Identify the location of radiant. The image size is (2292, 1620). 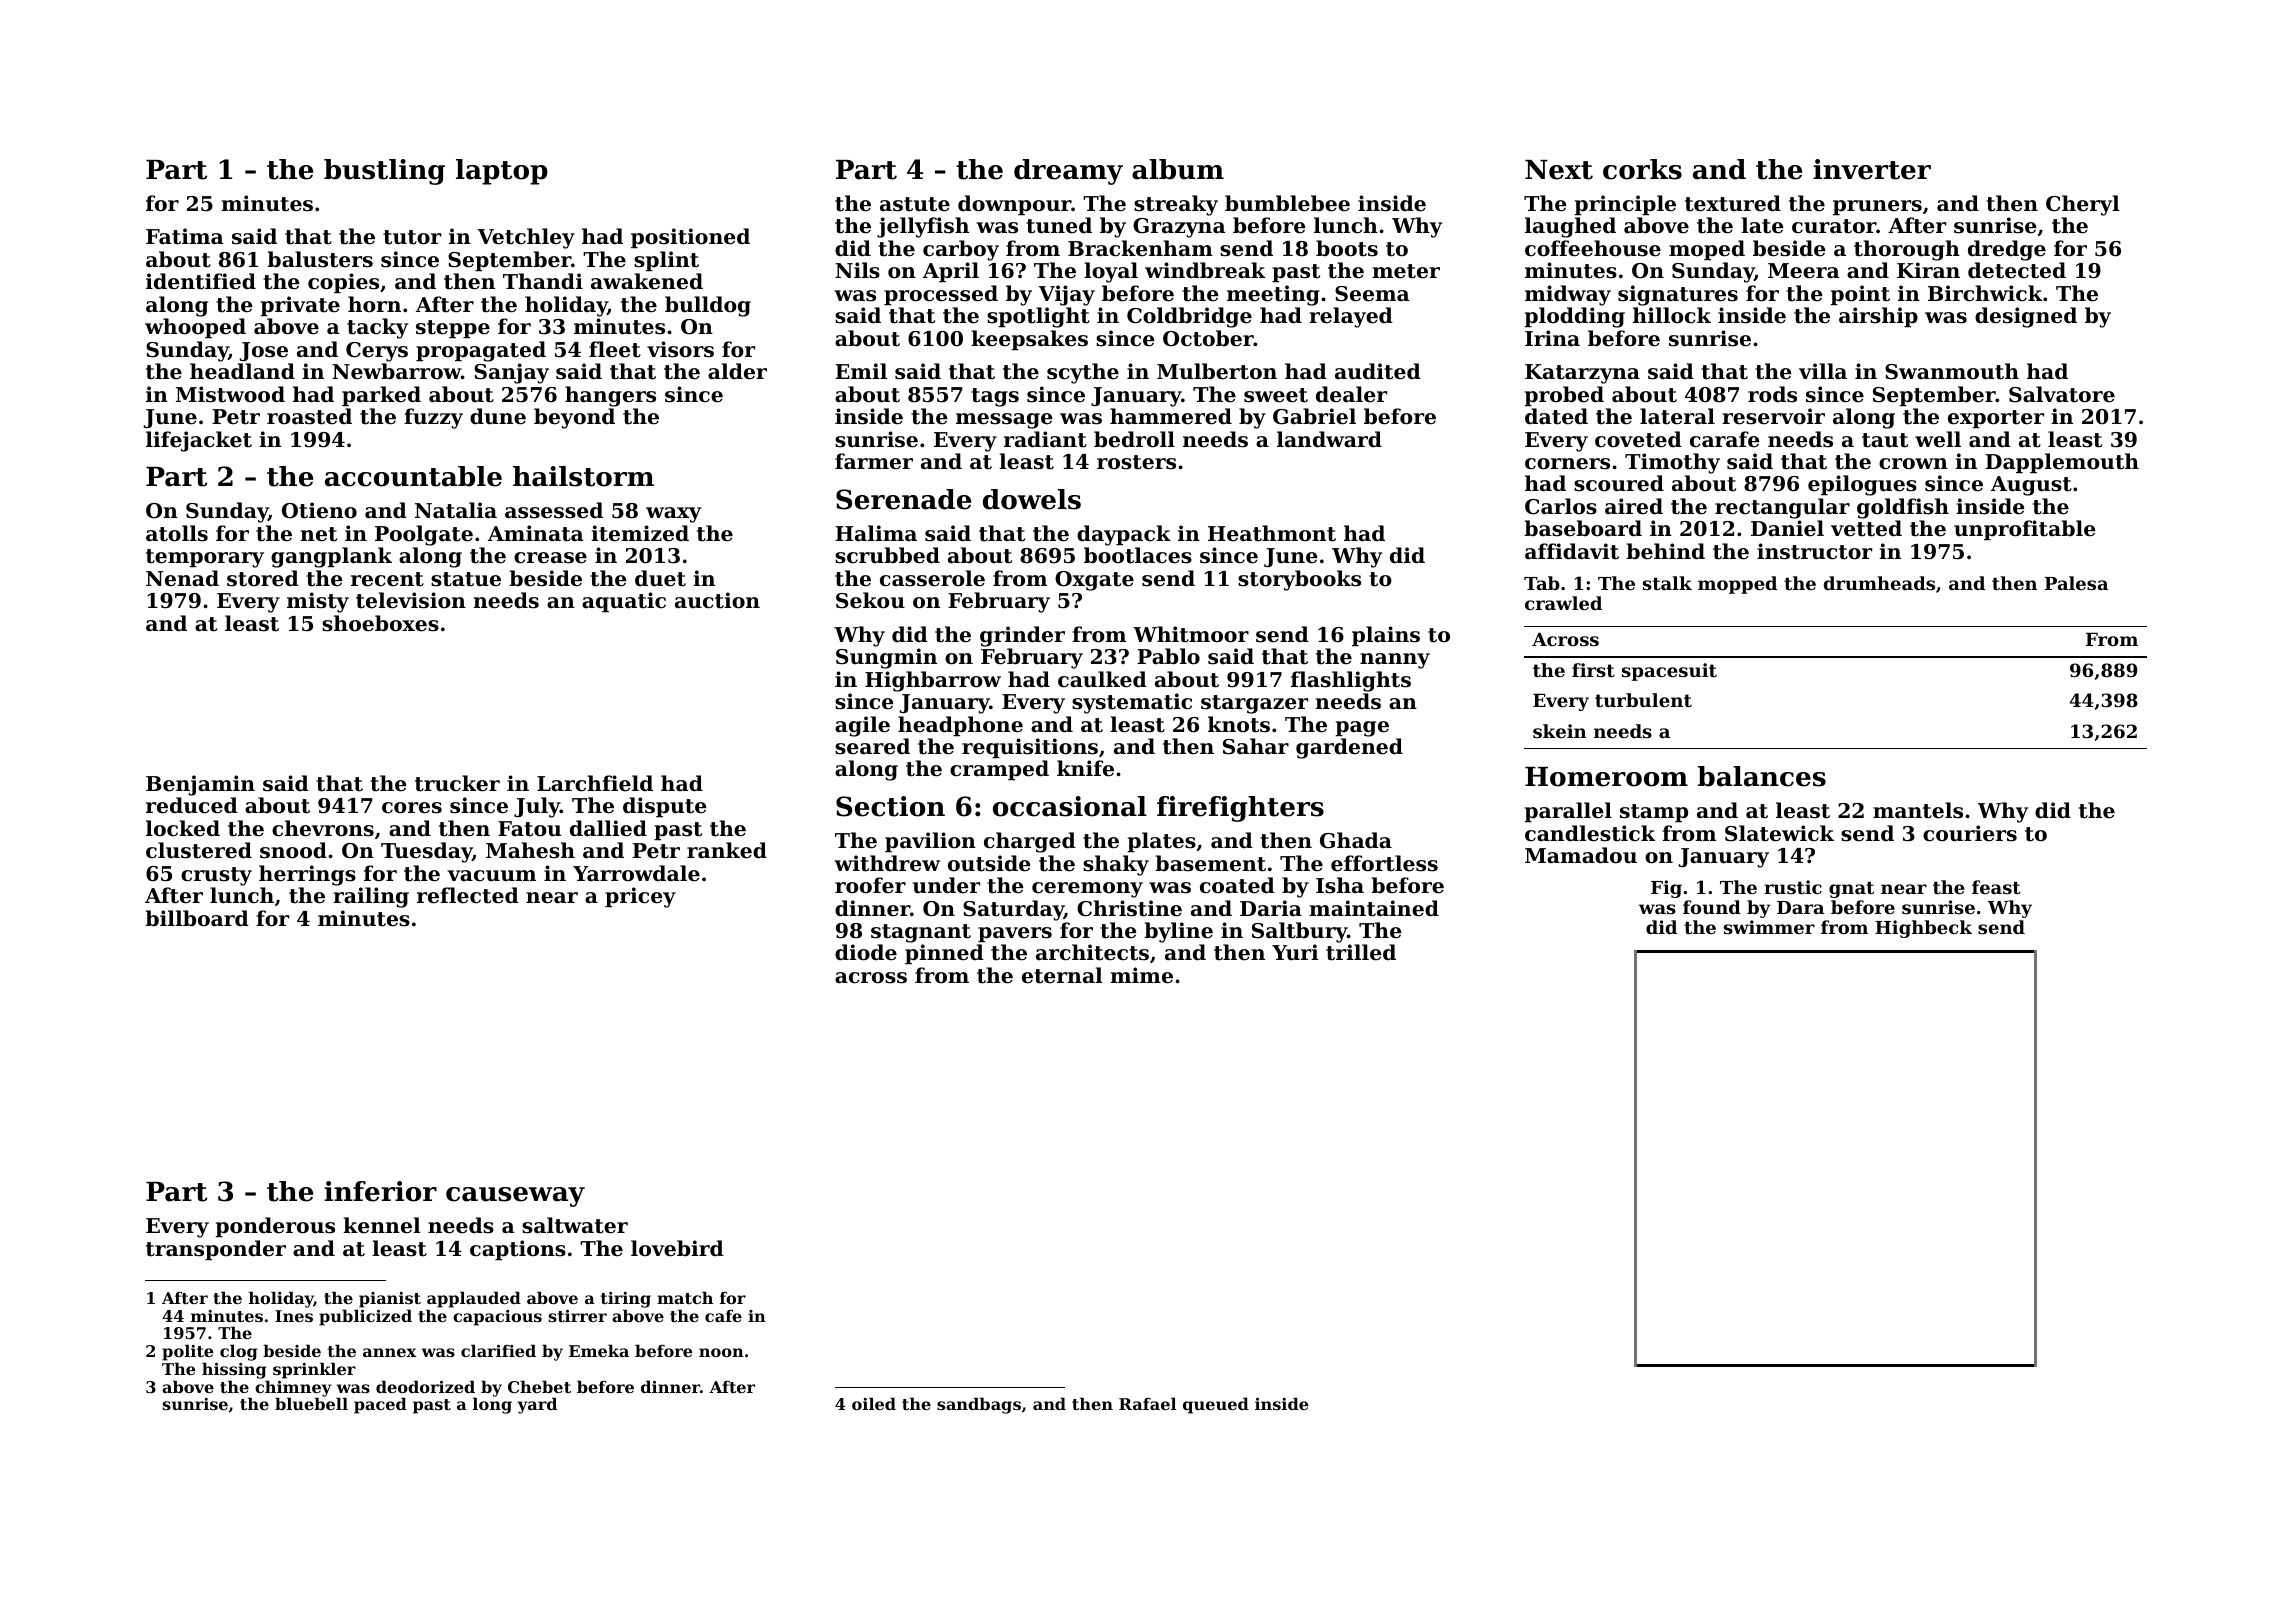
(1045, 439).
